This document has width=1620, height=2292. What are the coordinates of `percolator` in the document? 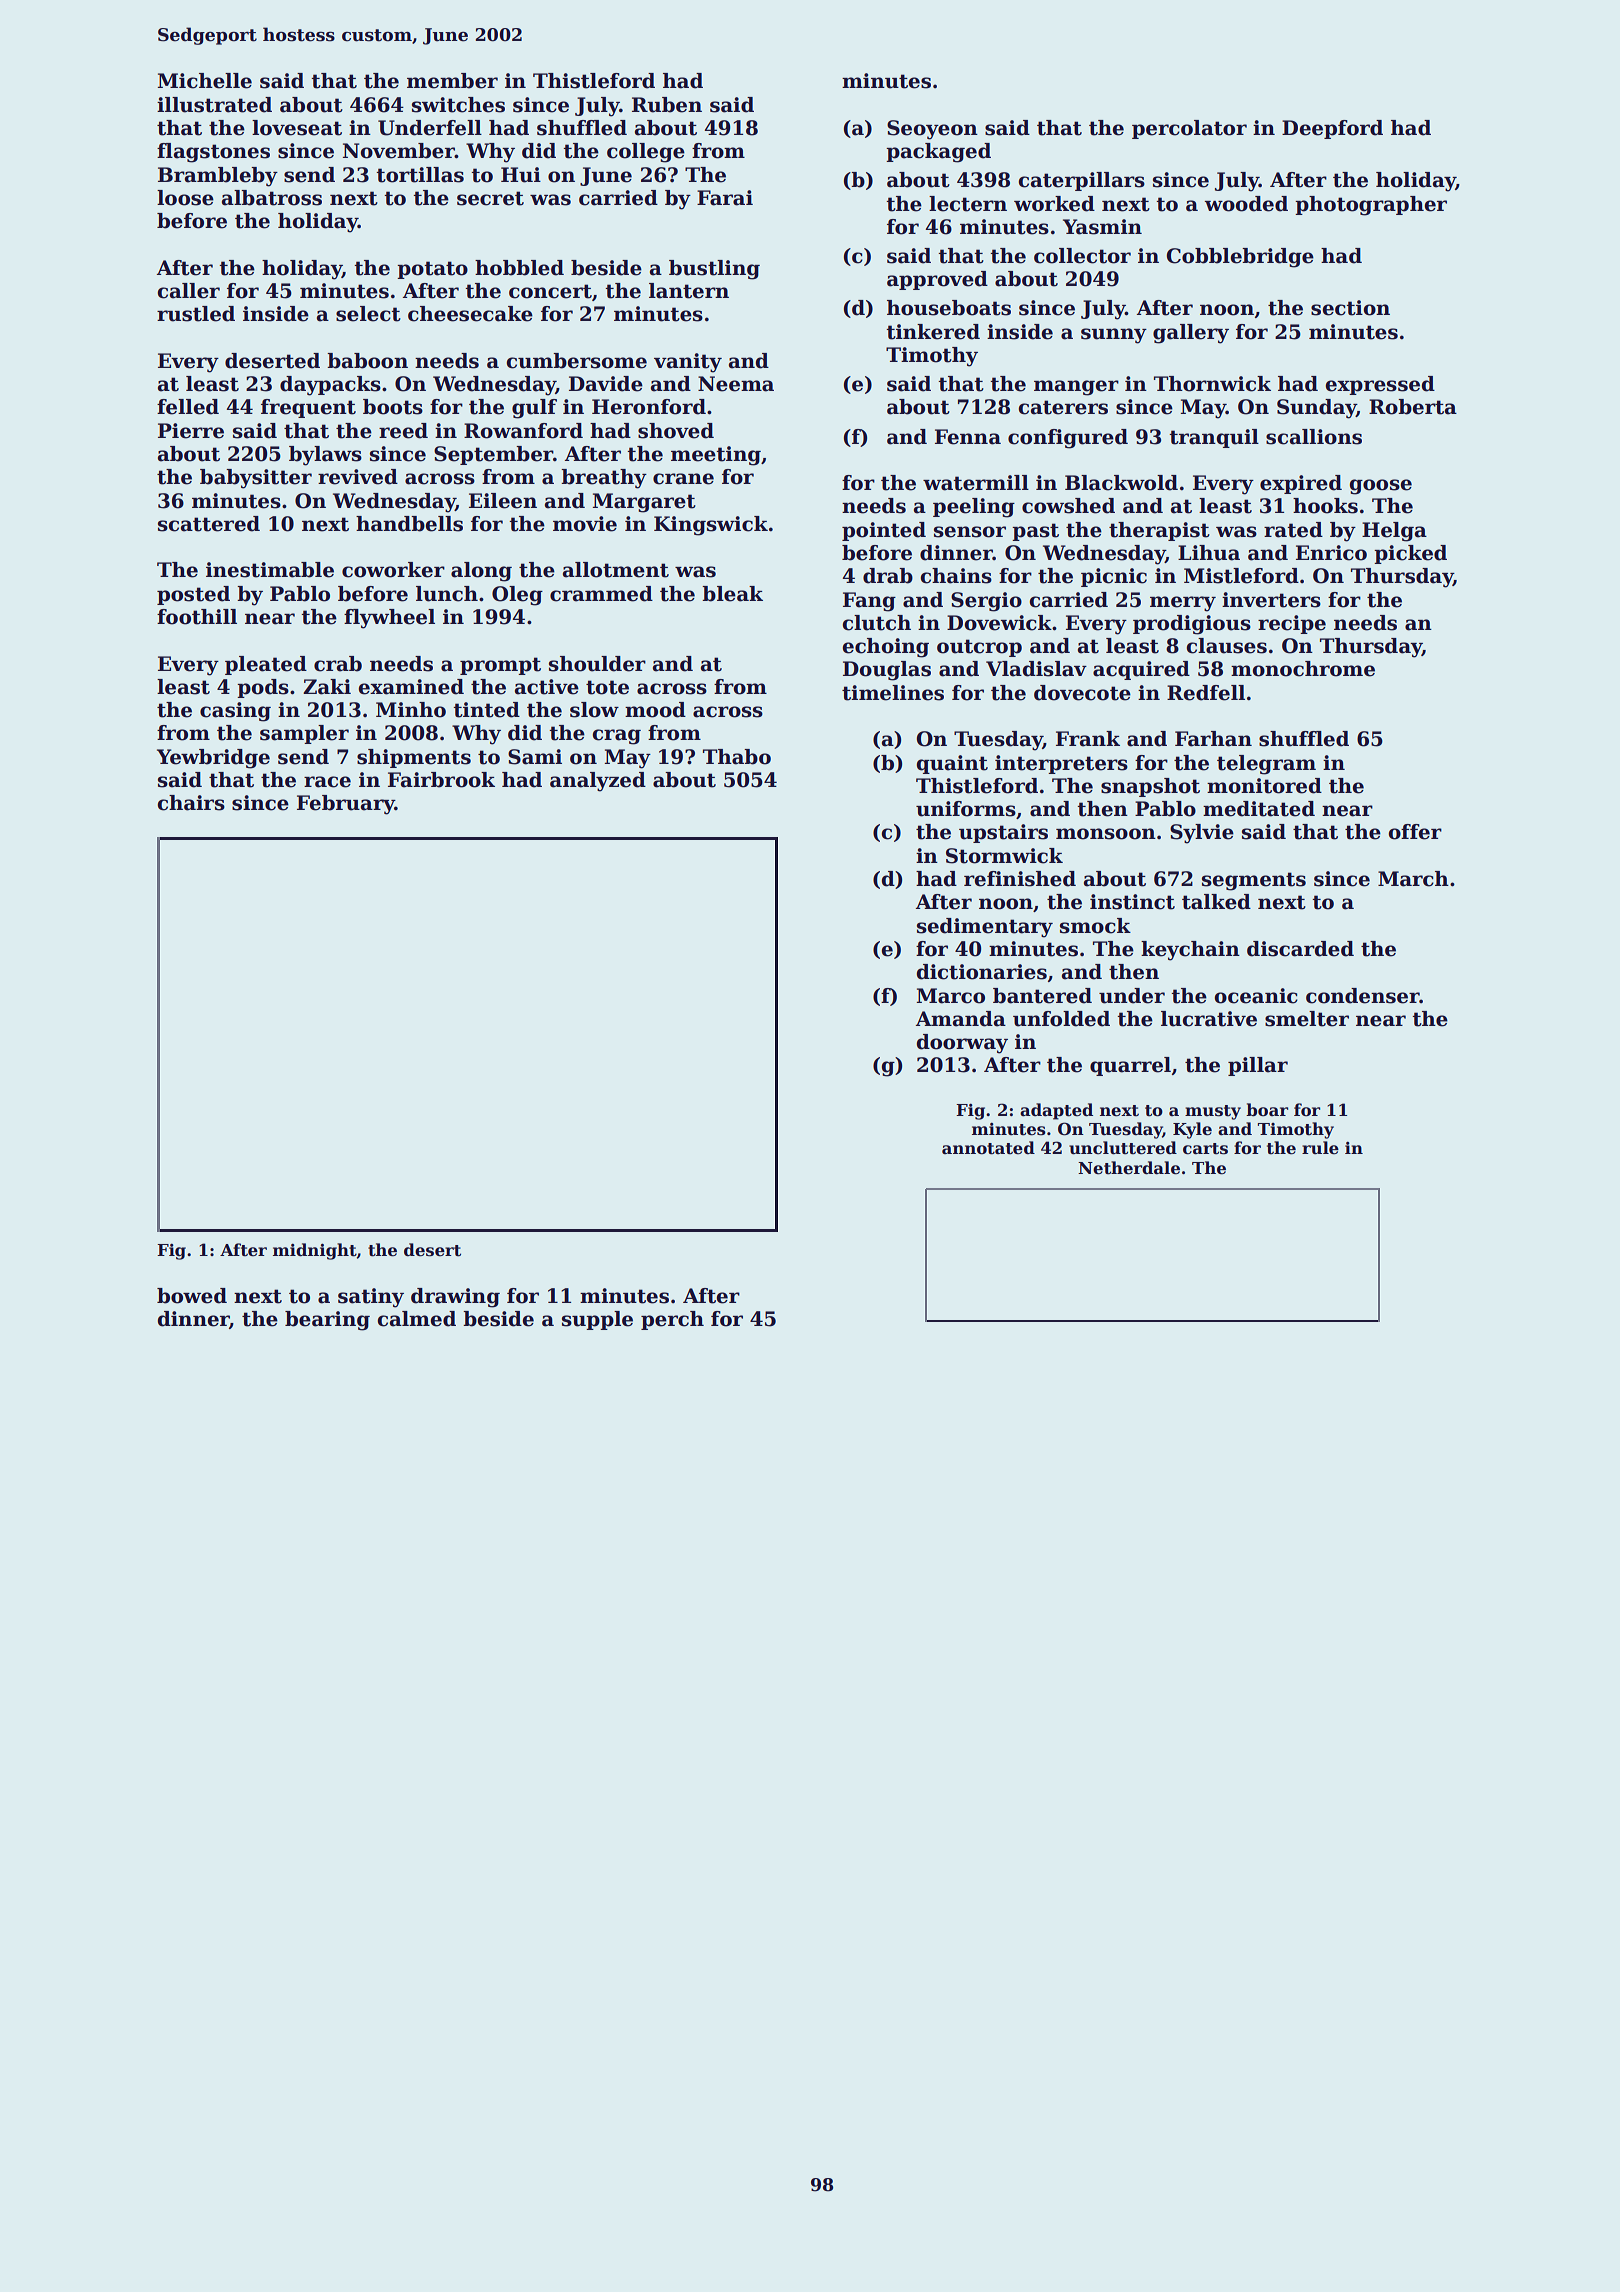 It's located at (1189, 129).
